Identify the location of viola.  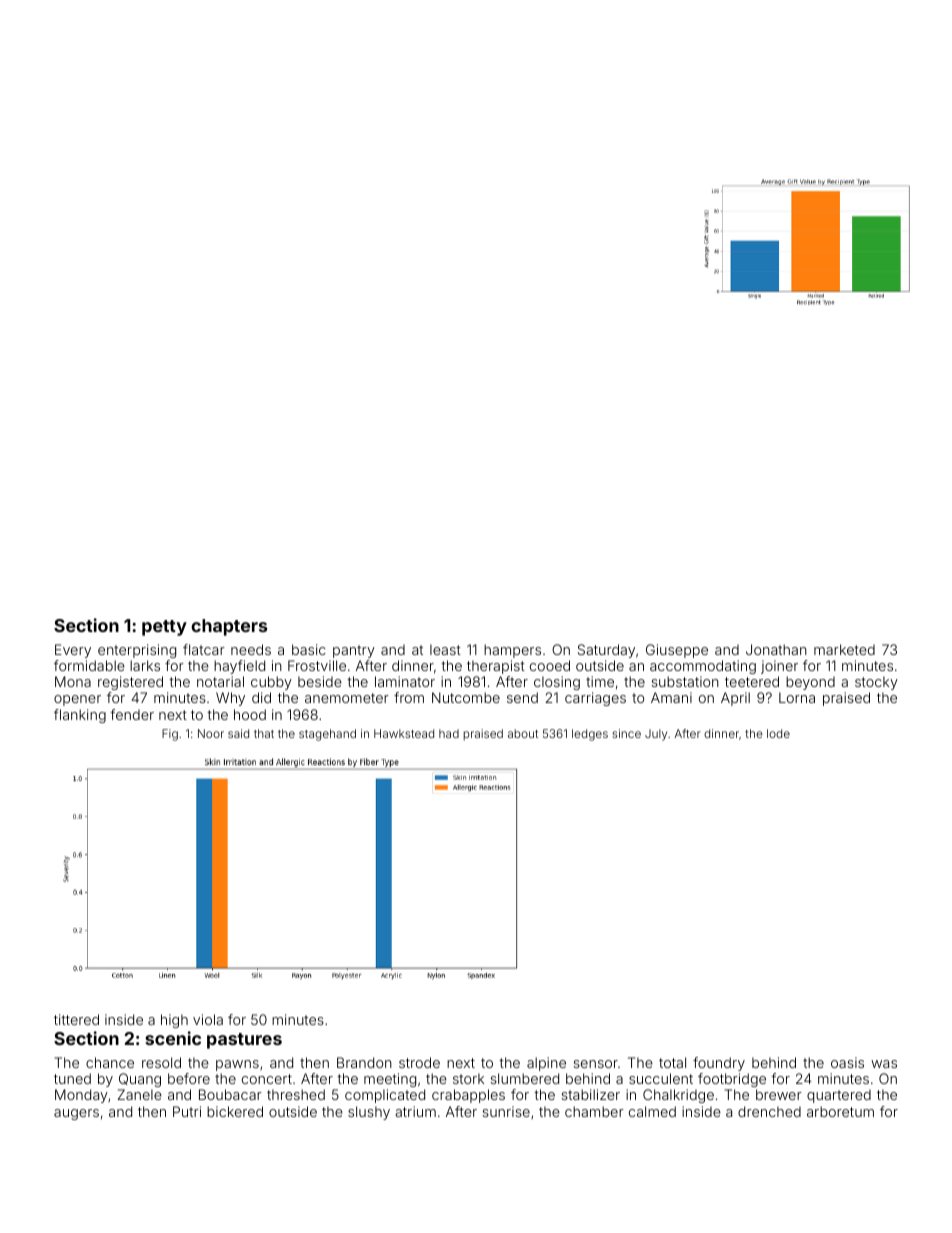
(208, 1019).
